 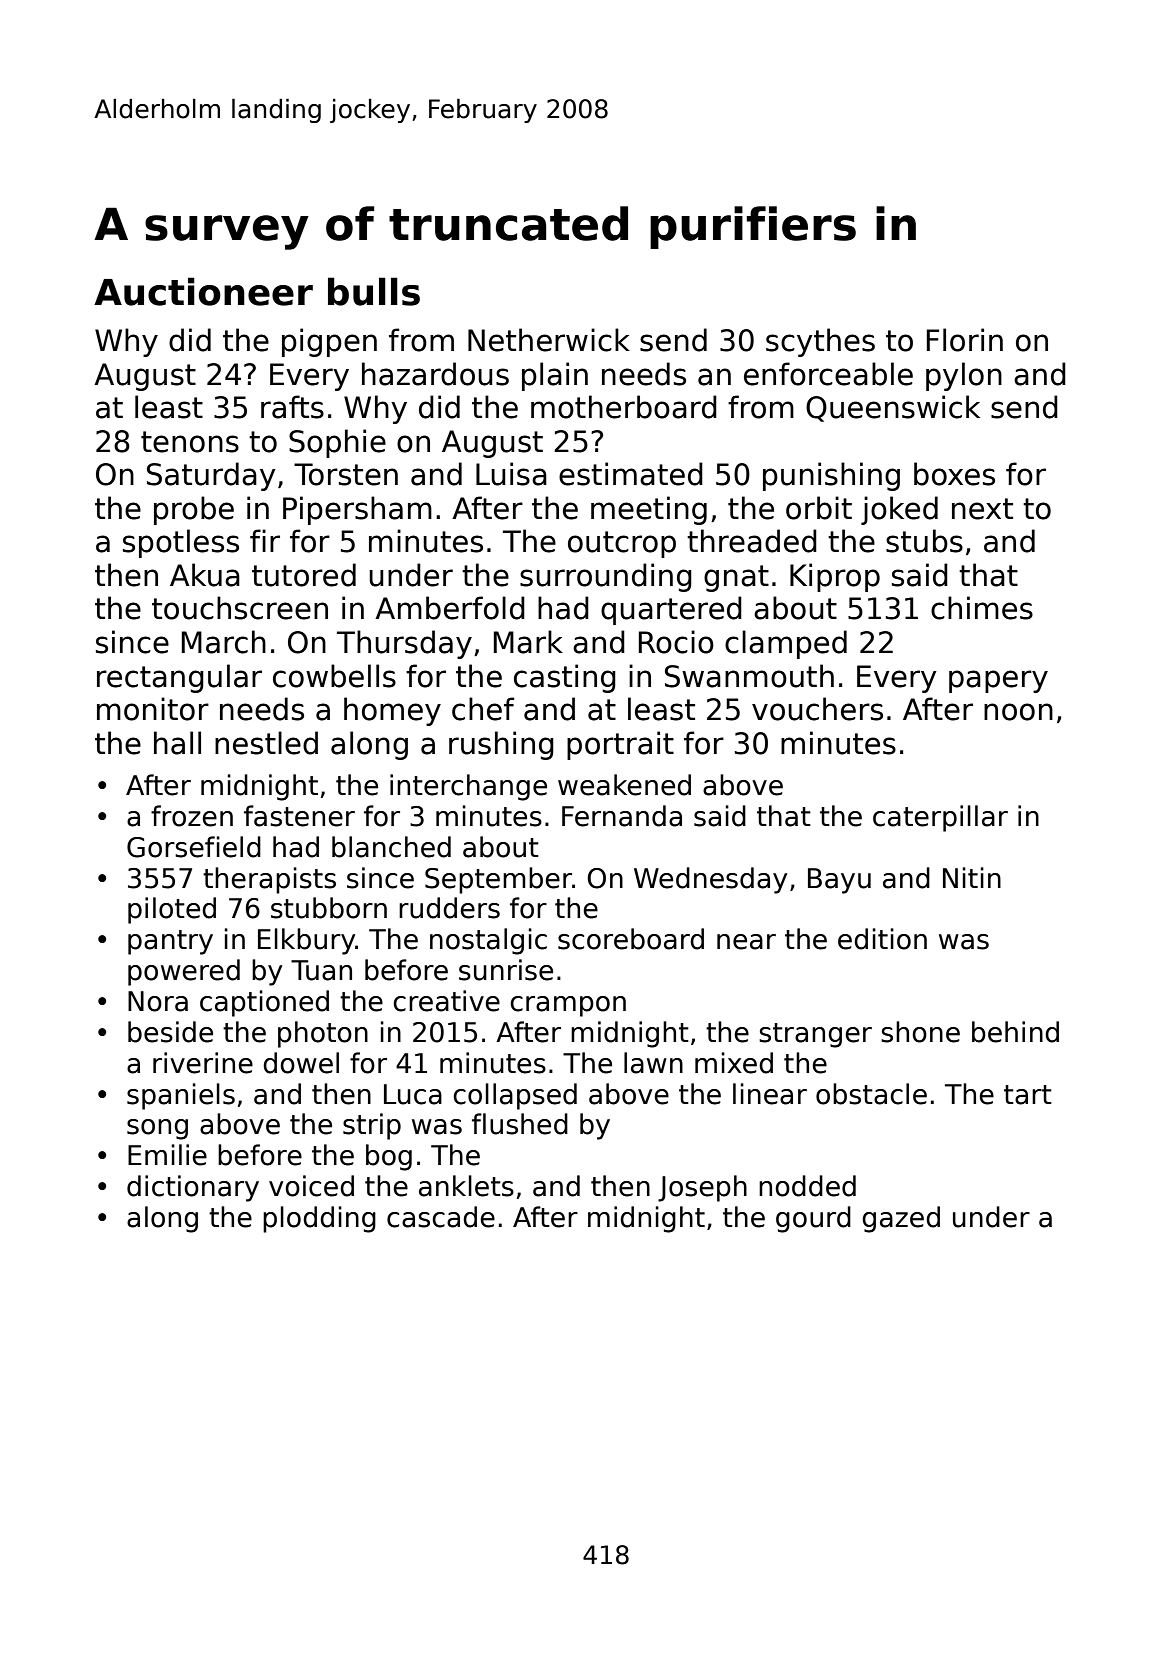 I want to click on scythes, so click(x=820, y=342).
